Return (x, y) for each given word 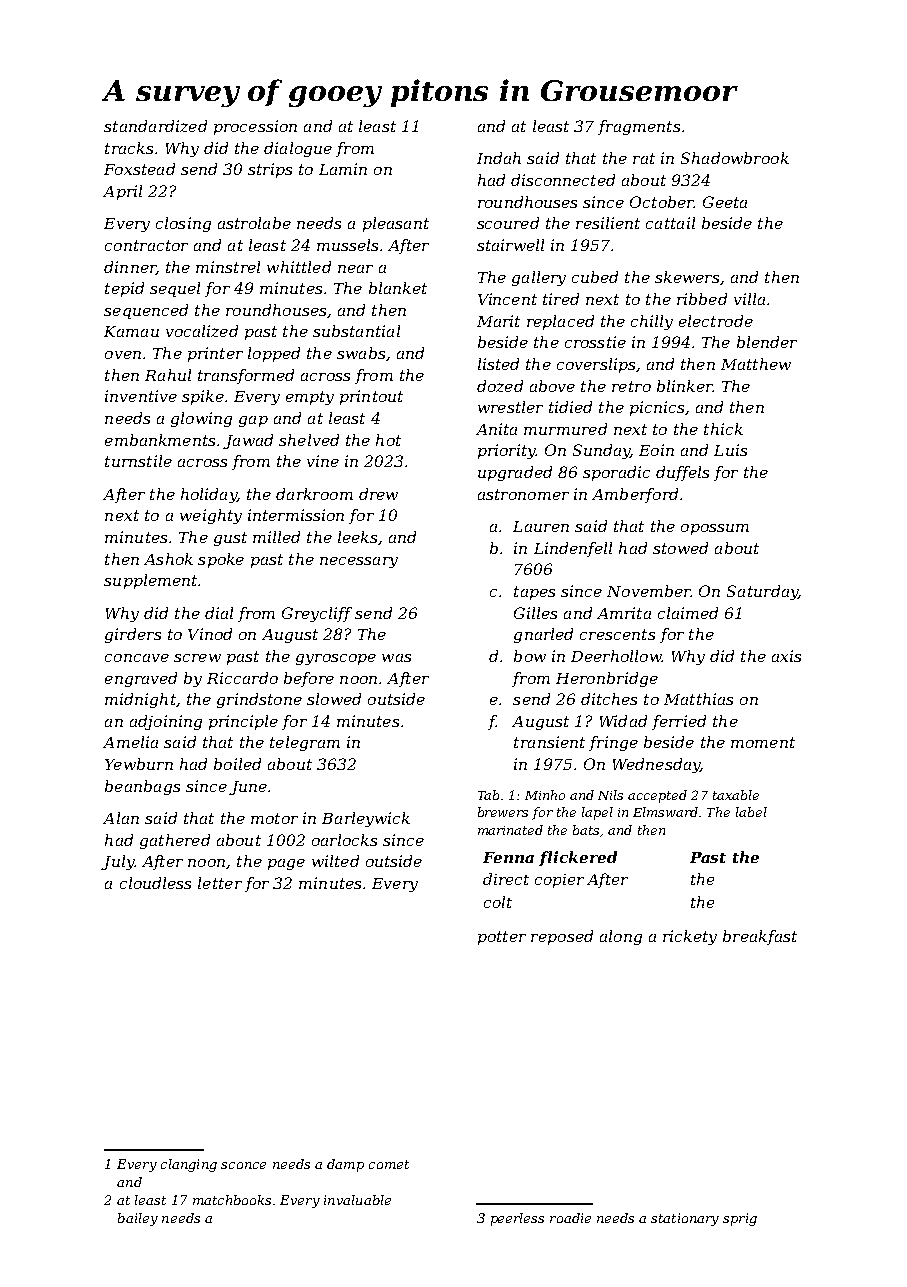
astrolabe (254, 223)
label (751, 812)
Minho (545, 795)
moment (763, 742)
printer (215, 354)
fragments (639, 127)
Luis (730, 450)
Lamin (343, 169)
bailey (138, 1219)
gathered (175, 841)
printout (371, 397)
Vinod (210, 634)
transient (549, 742)
